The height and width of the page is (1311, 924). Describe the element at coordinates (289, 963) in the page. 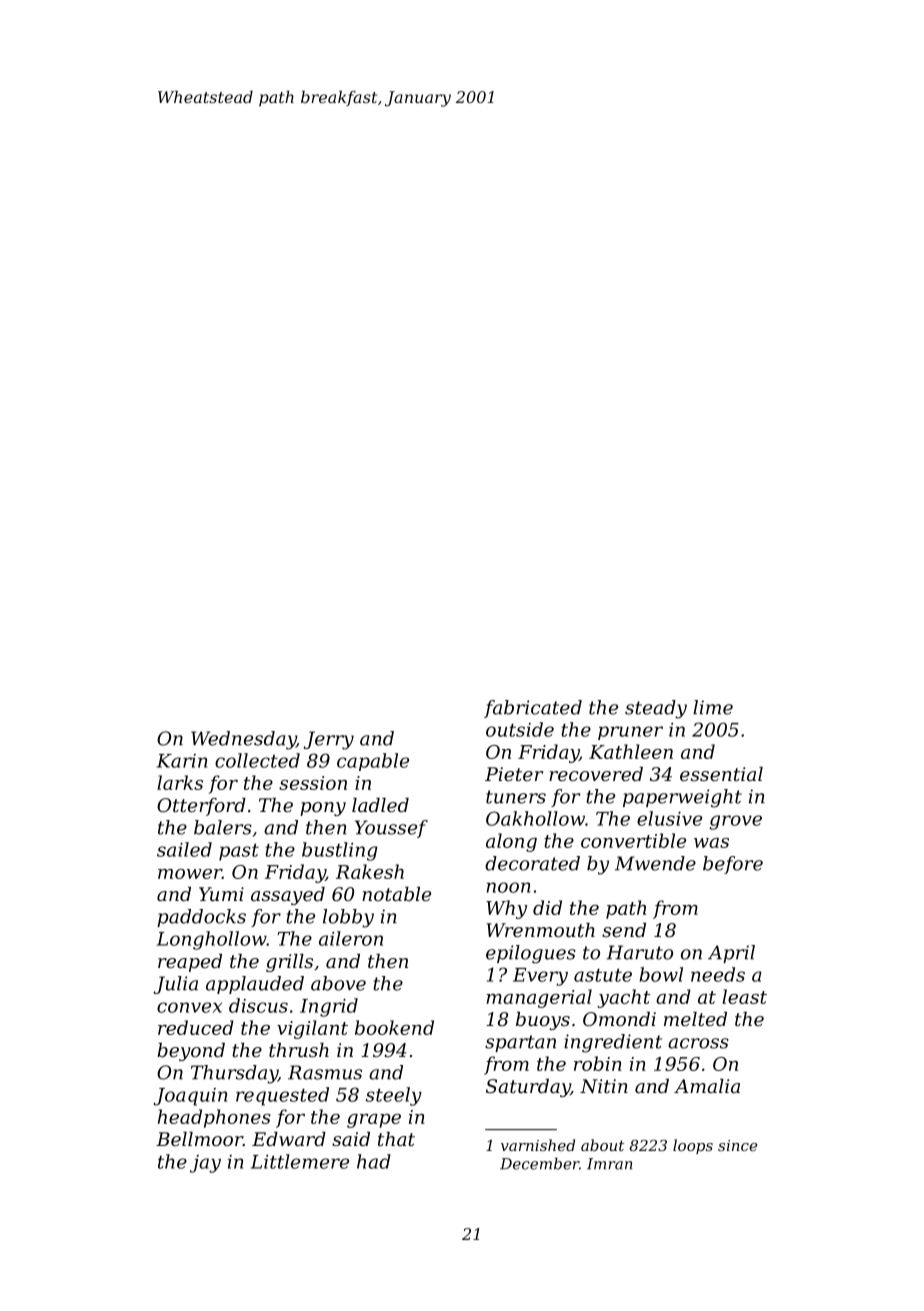

I see `grills` at that location.
